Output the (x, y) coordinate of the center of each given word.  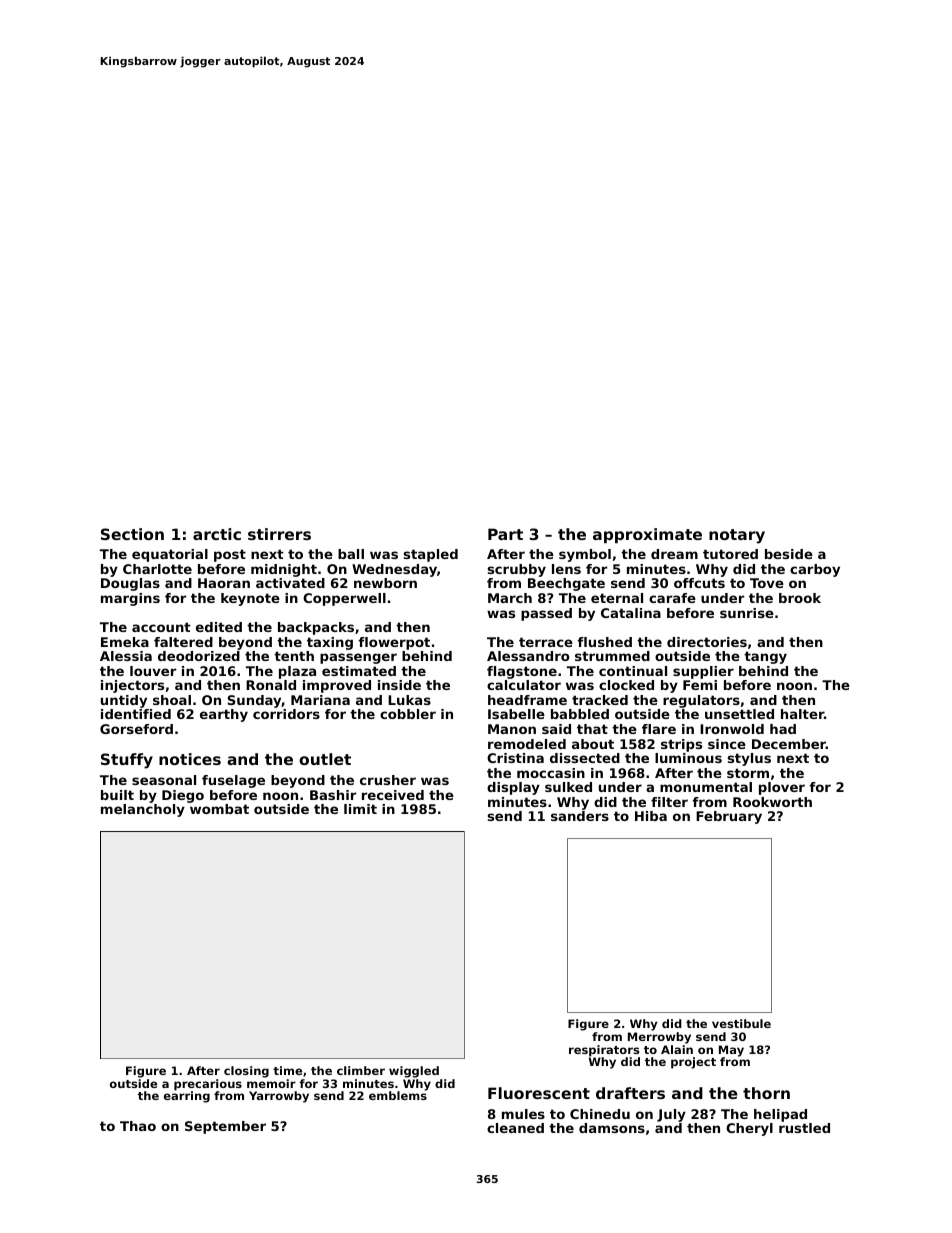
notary (737, 536)
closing (246, 1072)
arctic (217, 534)
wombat (219, 809)
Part (505, 534)
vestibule (741, 1023)
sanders (580, 816)
